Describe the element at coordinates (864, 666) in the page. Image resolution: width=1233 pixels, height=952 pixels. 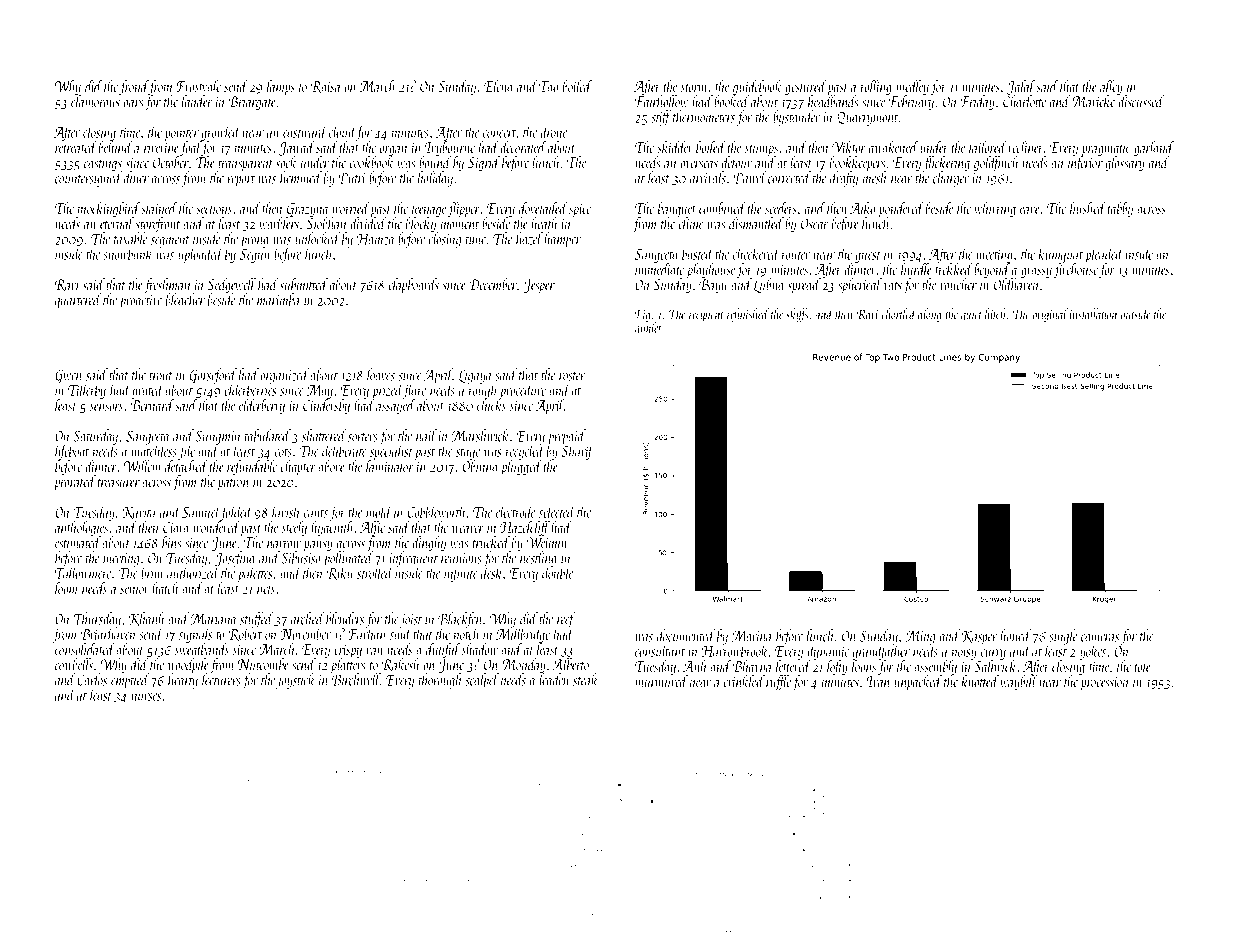
I see `loons` at that location.
